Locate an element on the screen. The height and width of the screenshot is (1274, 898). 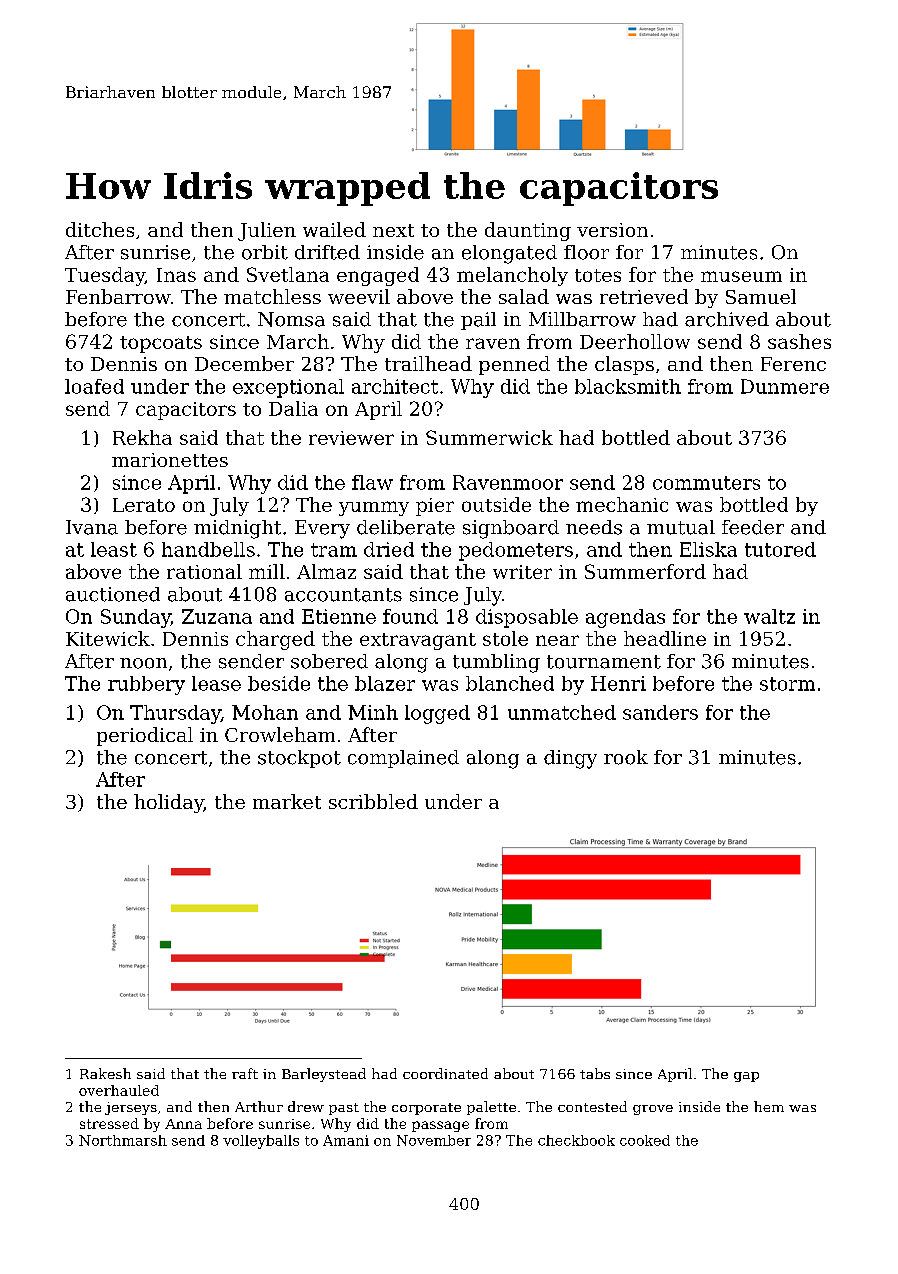
melancholy is located at coordinates (512, 276).
